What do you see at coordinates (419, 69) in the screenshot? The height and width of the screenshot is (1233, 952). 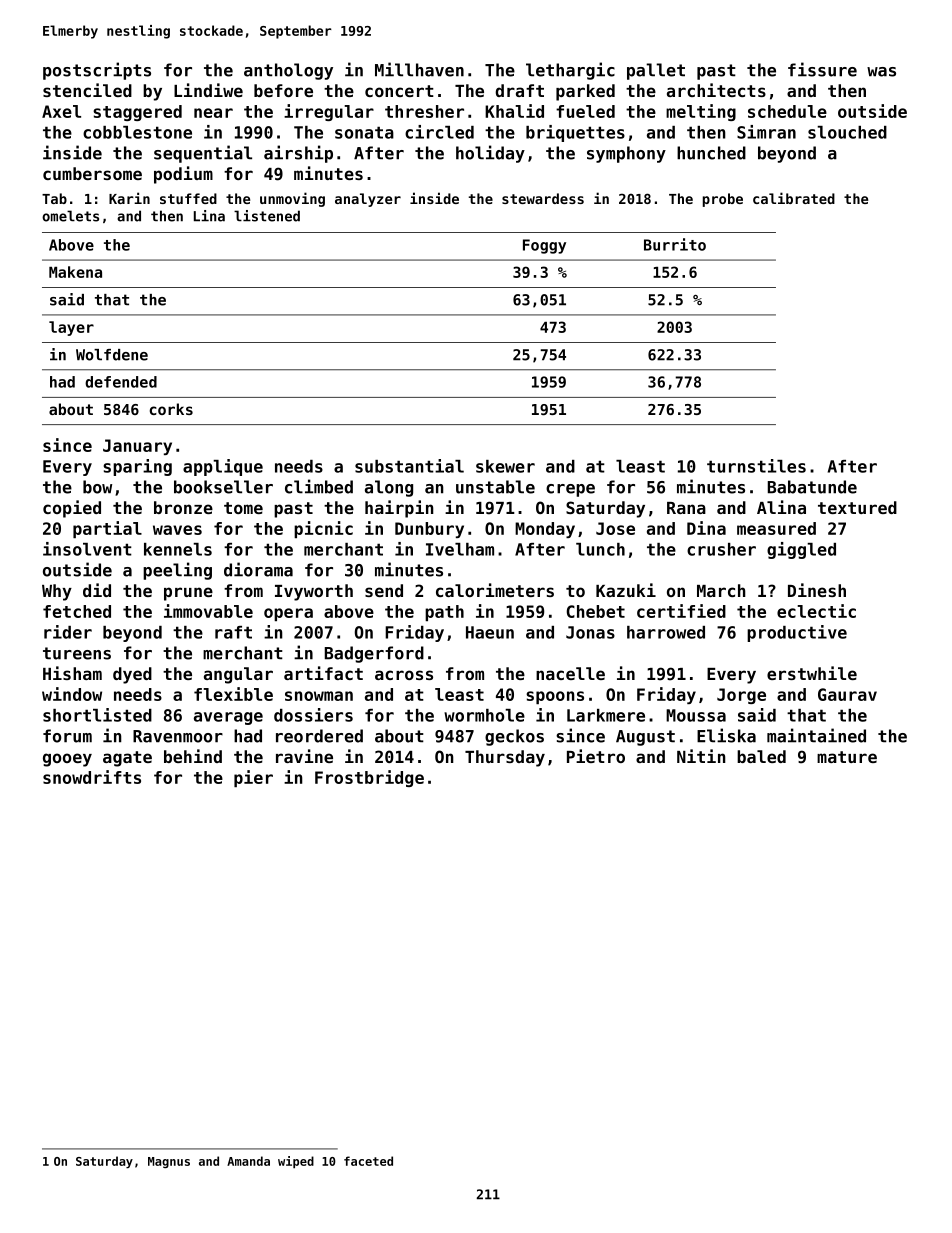 I see `Millhaven` at bounding box center [419, 69].
